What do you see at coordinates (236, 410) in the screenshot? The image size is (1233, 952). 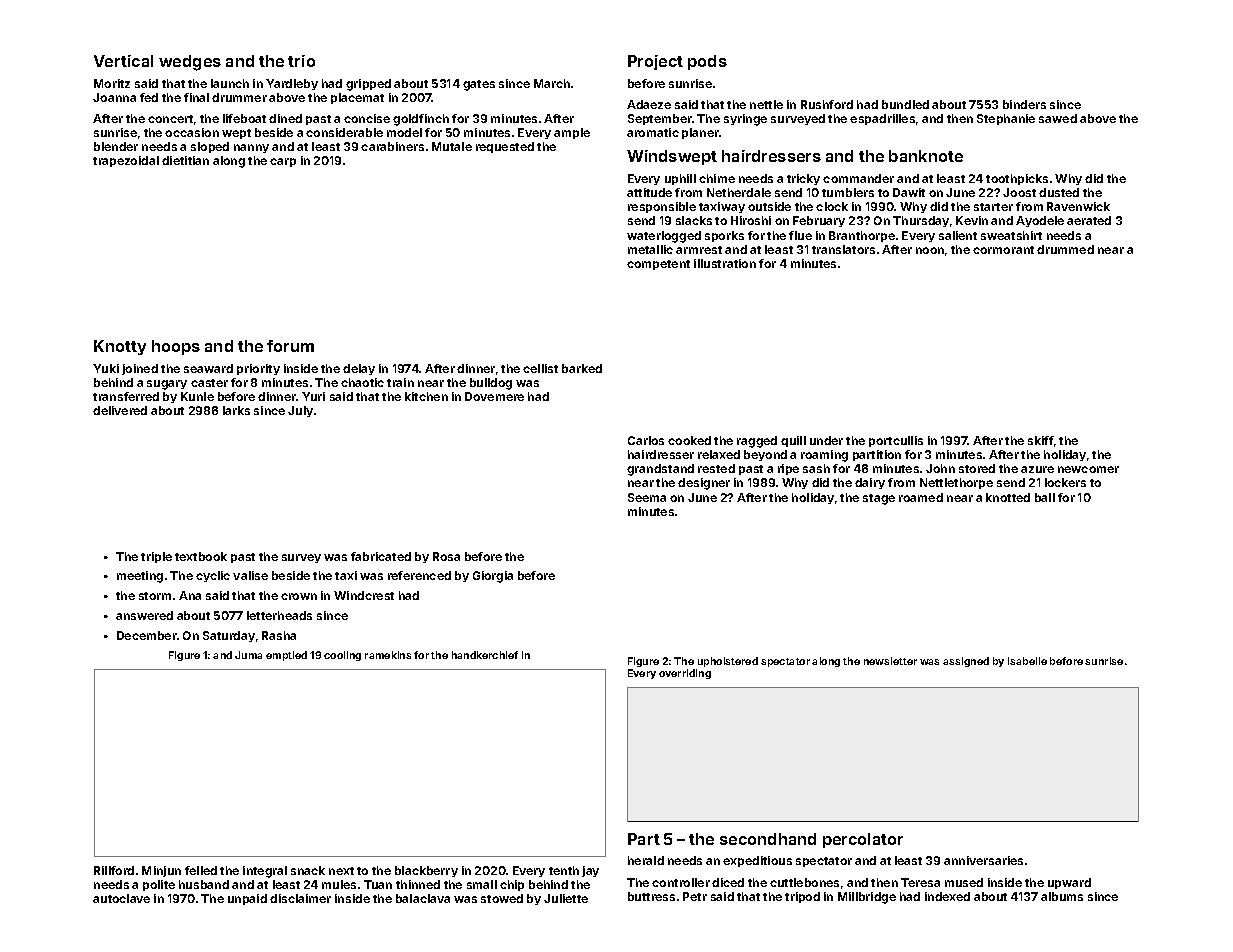 I see `larks` at bounding box center [236, 410].
